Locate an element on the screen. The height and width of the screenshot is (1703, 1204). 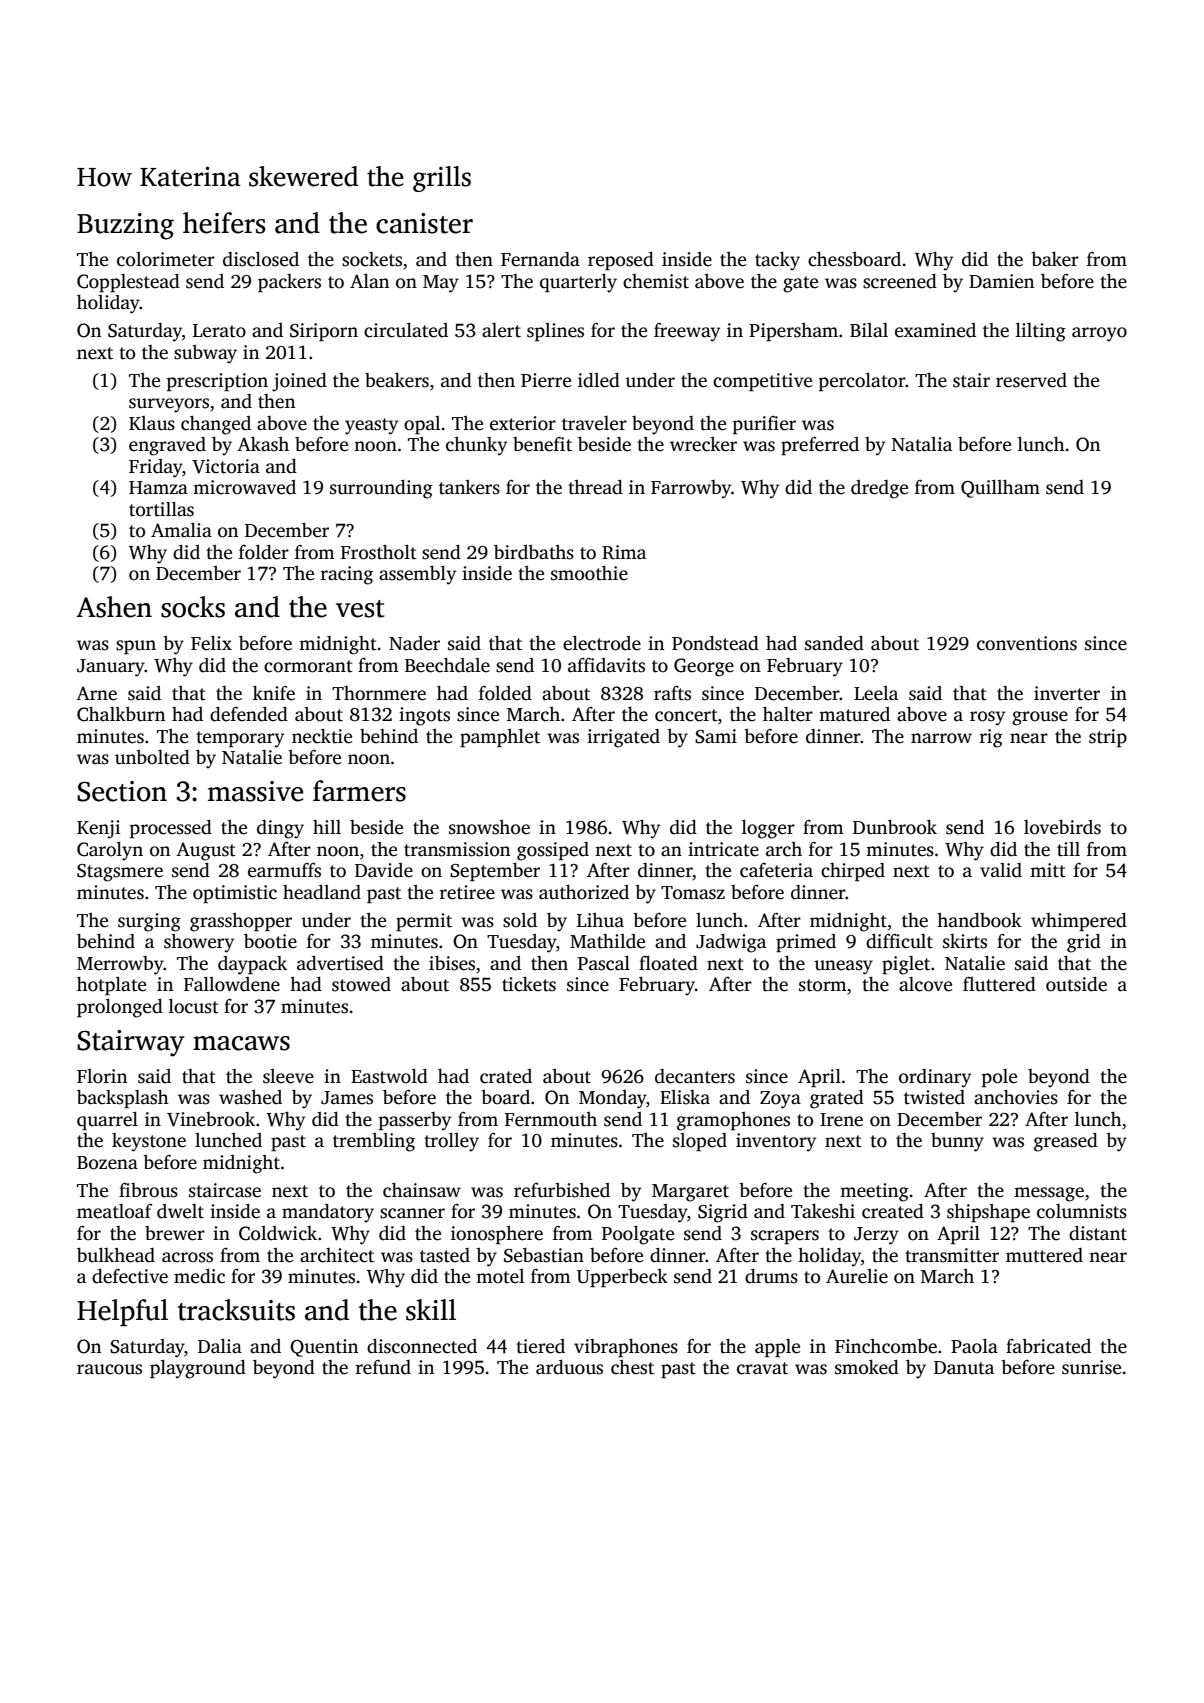
Buzzing is located at coordinates (125, 226).
